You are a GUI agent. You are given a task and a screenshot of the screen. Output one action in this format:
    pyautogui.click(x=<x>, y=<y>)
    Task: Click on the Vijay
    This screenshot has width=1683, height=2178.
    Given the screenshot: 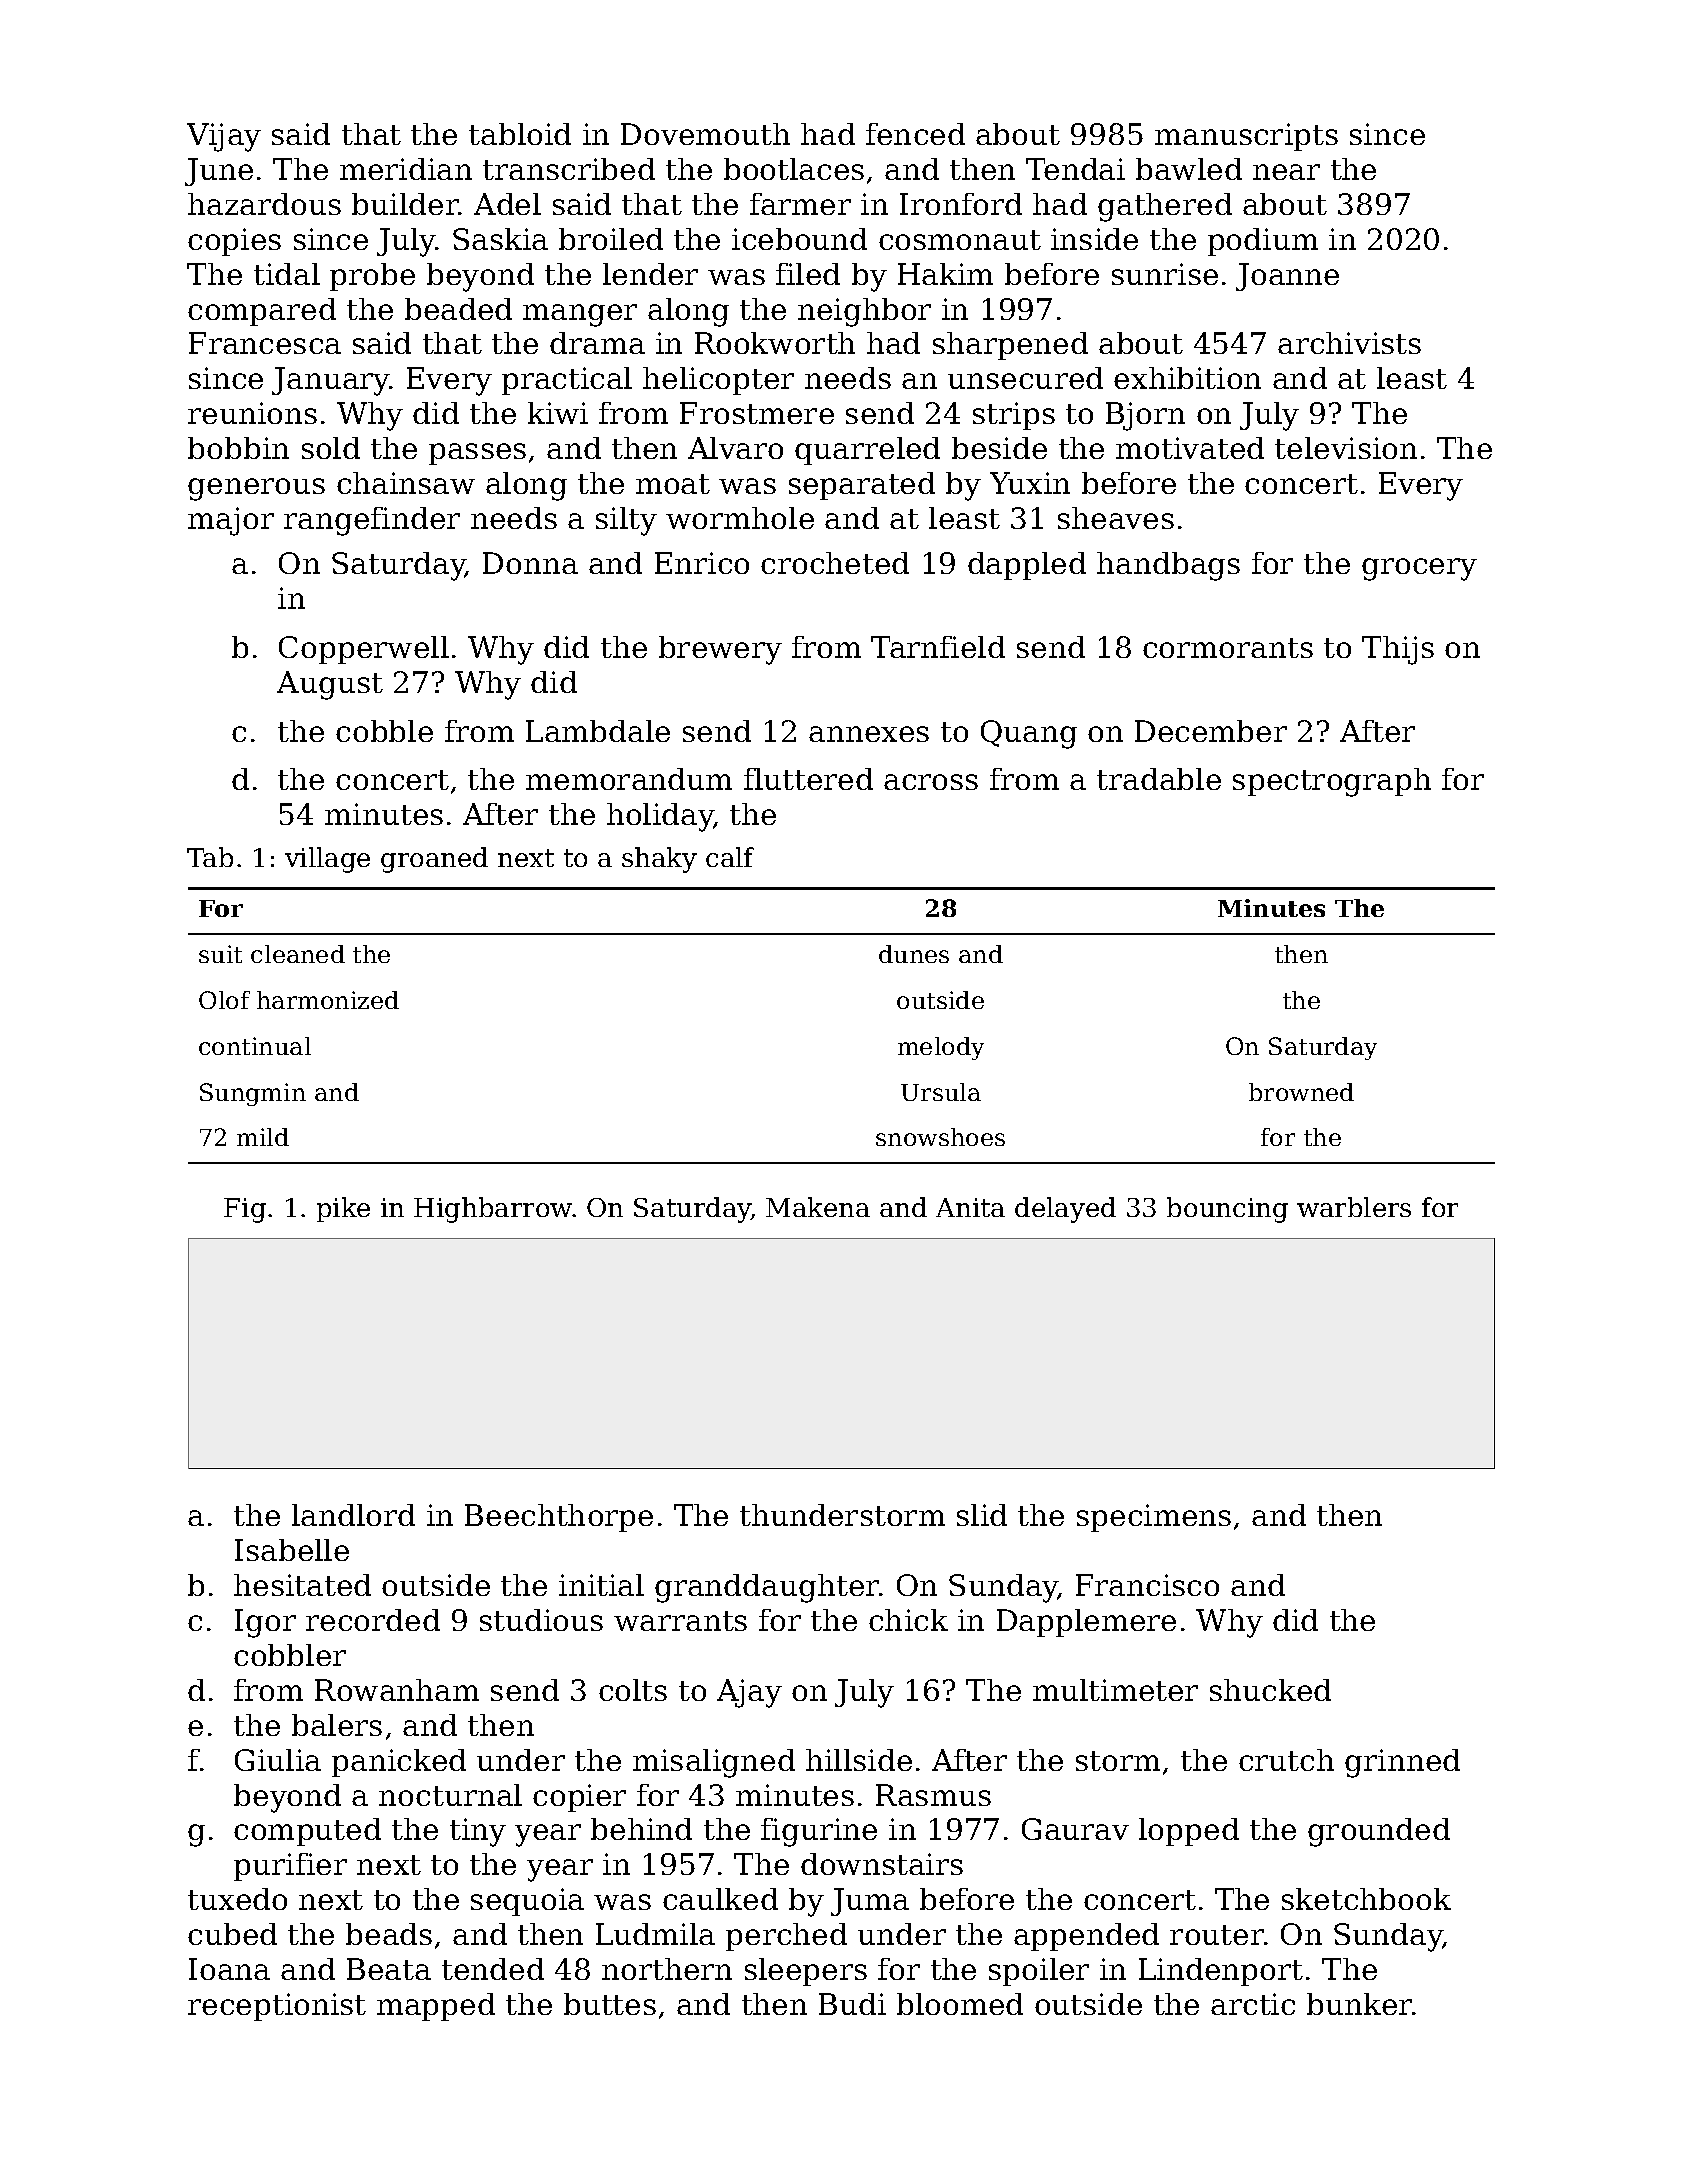 What is the action you would take?
    pyautogui.click(x=224, y=137)
